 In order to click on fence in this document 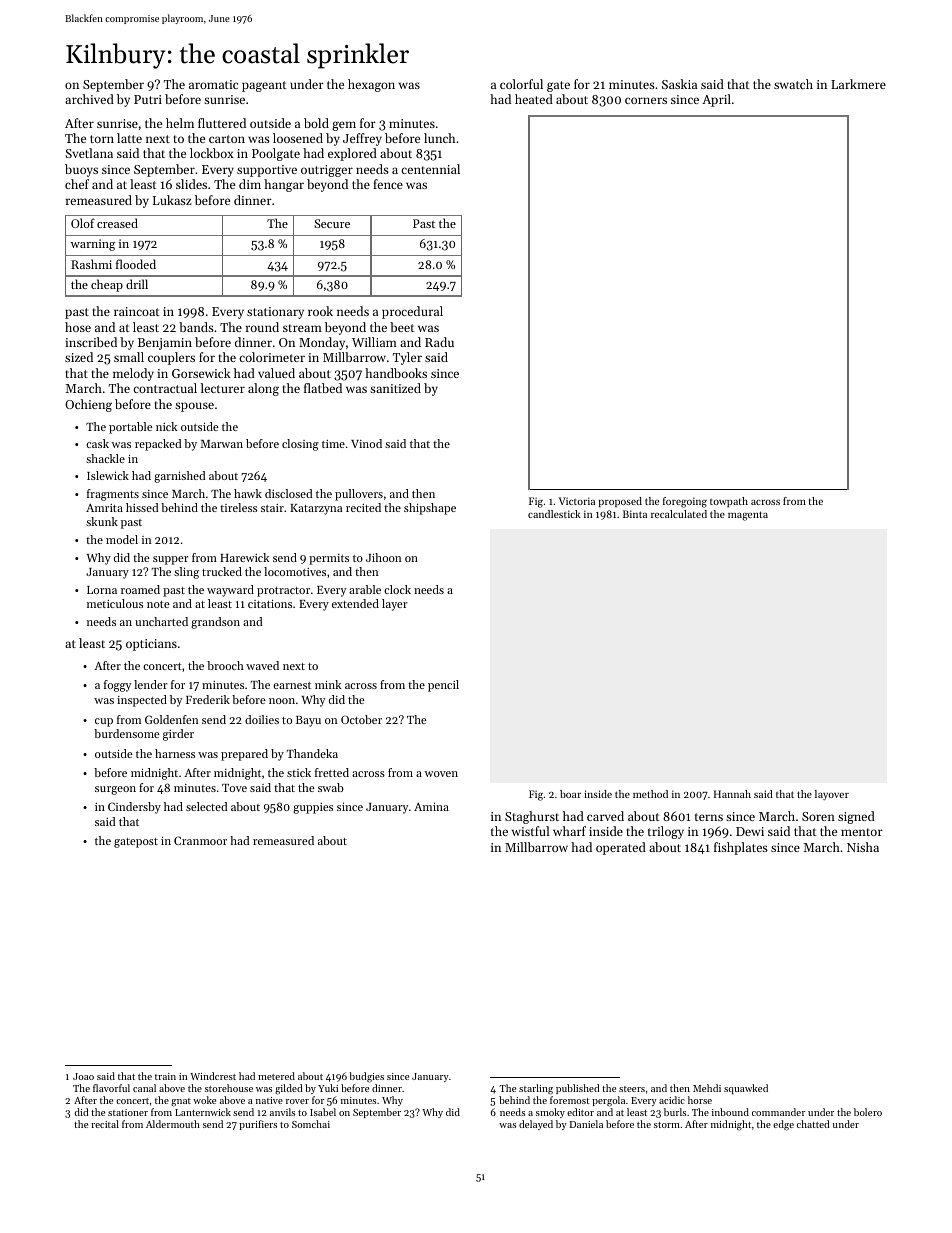, I will do `click(388, 184)`.
